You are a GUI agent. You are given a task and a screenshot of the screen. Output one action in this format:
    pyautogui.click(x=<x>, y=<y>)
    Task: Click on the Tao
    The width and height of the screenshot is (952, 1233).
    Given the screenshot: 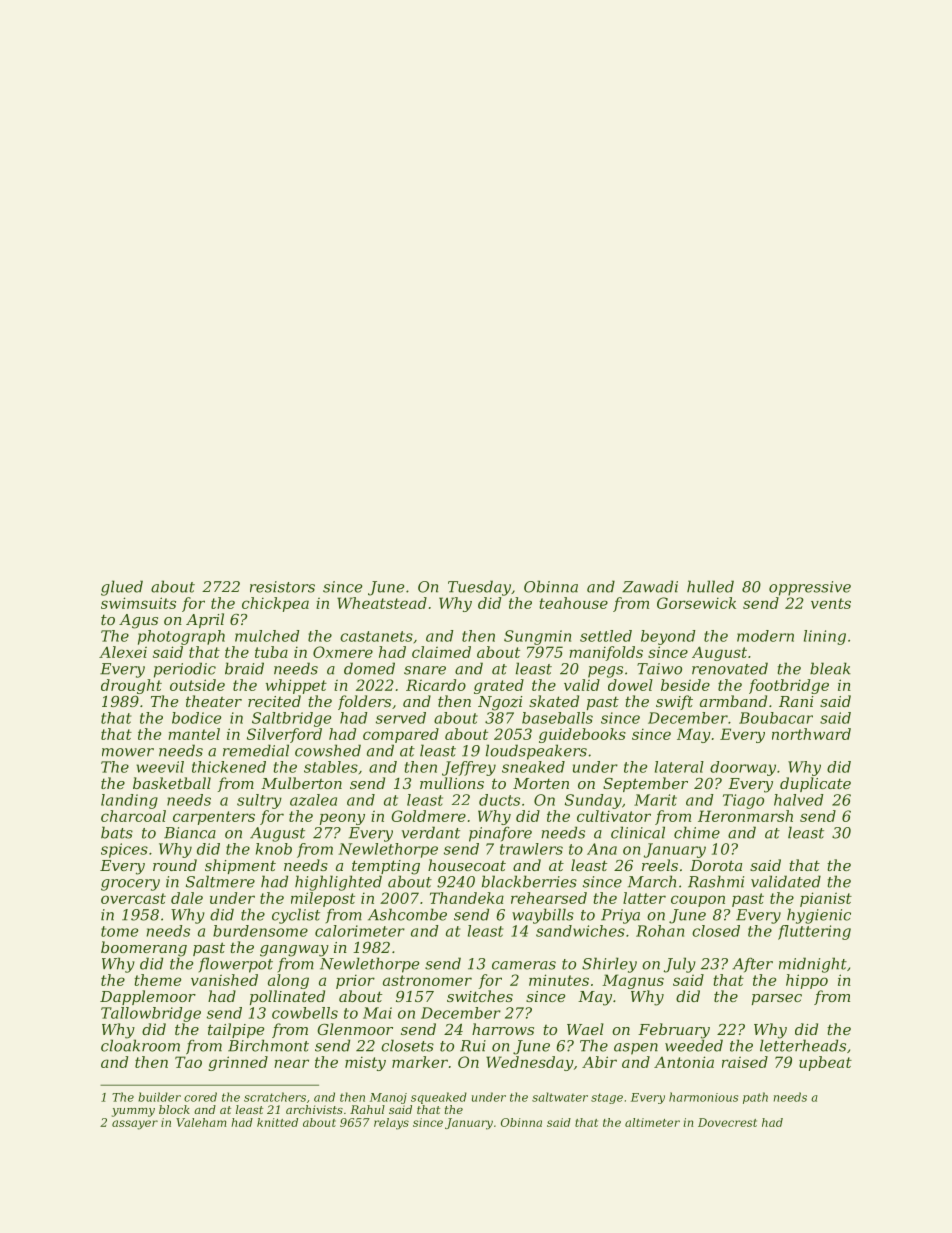 What is the action you would take?
    pyautogui.click(x=188, y=1062)
